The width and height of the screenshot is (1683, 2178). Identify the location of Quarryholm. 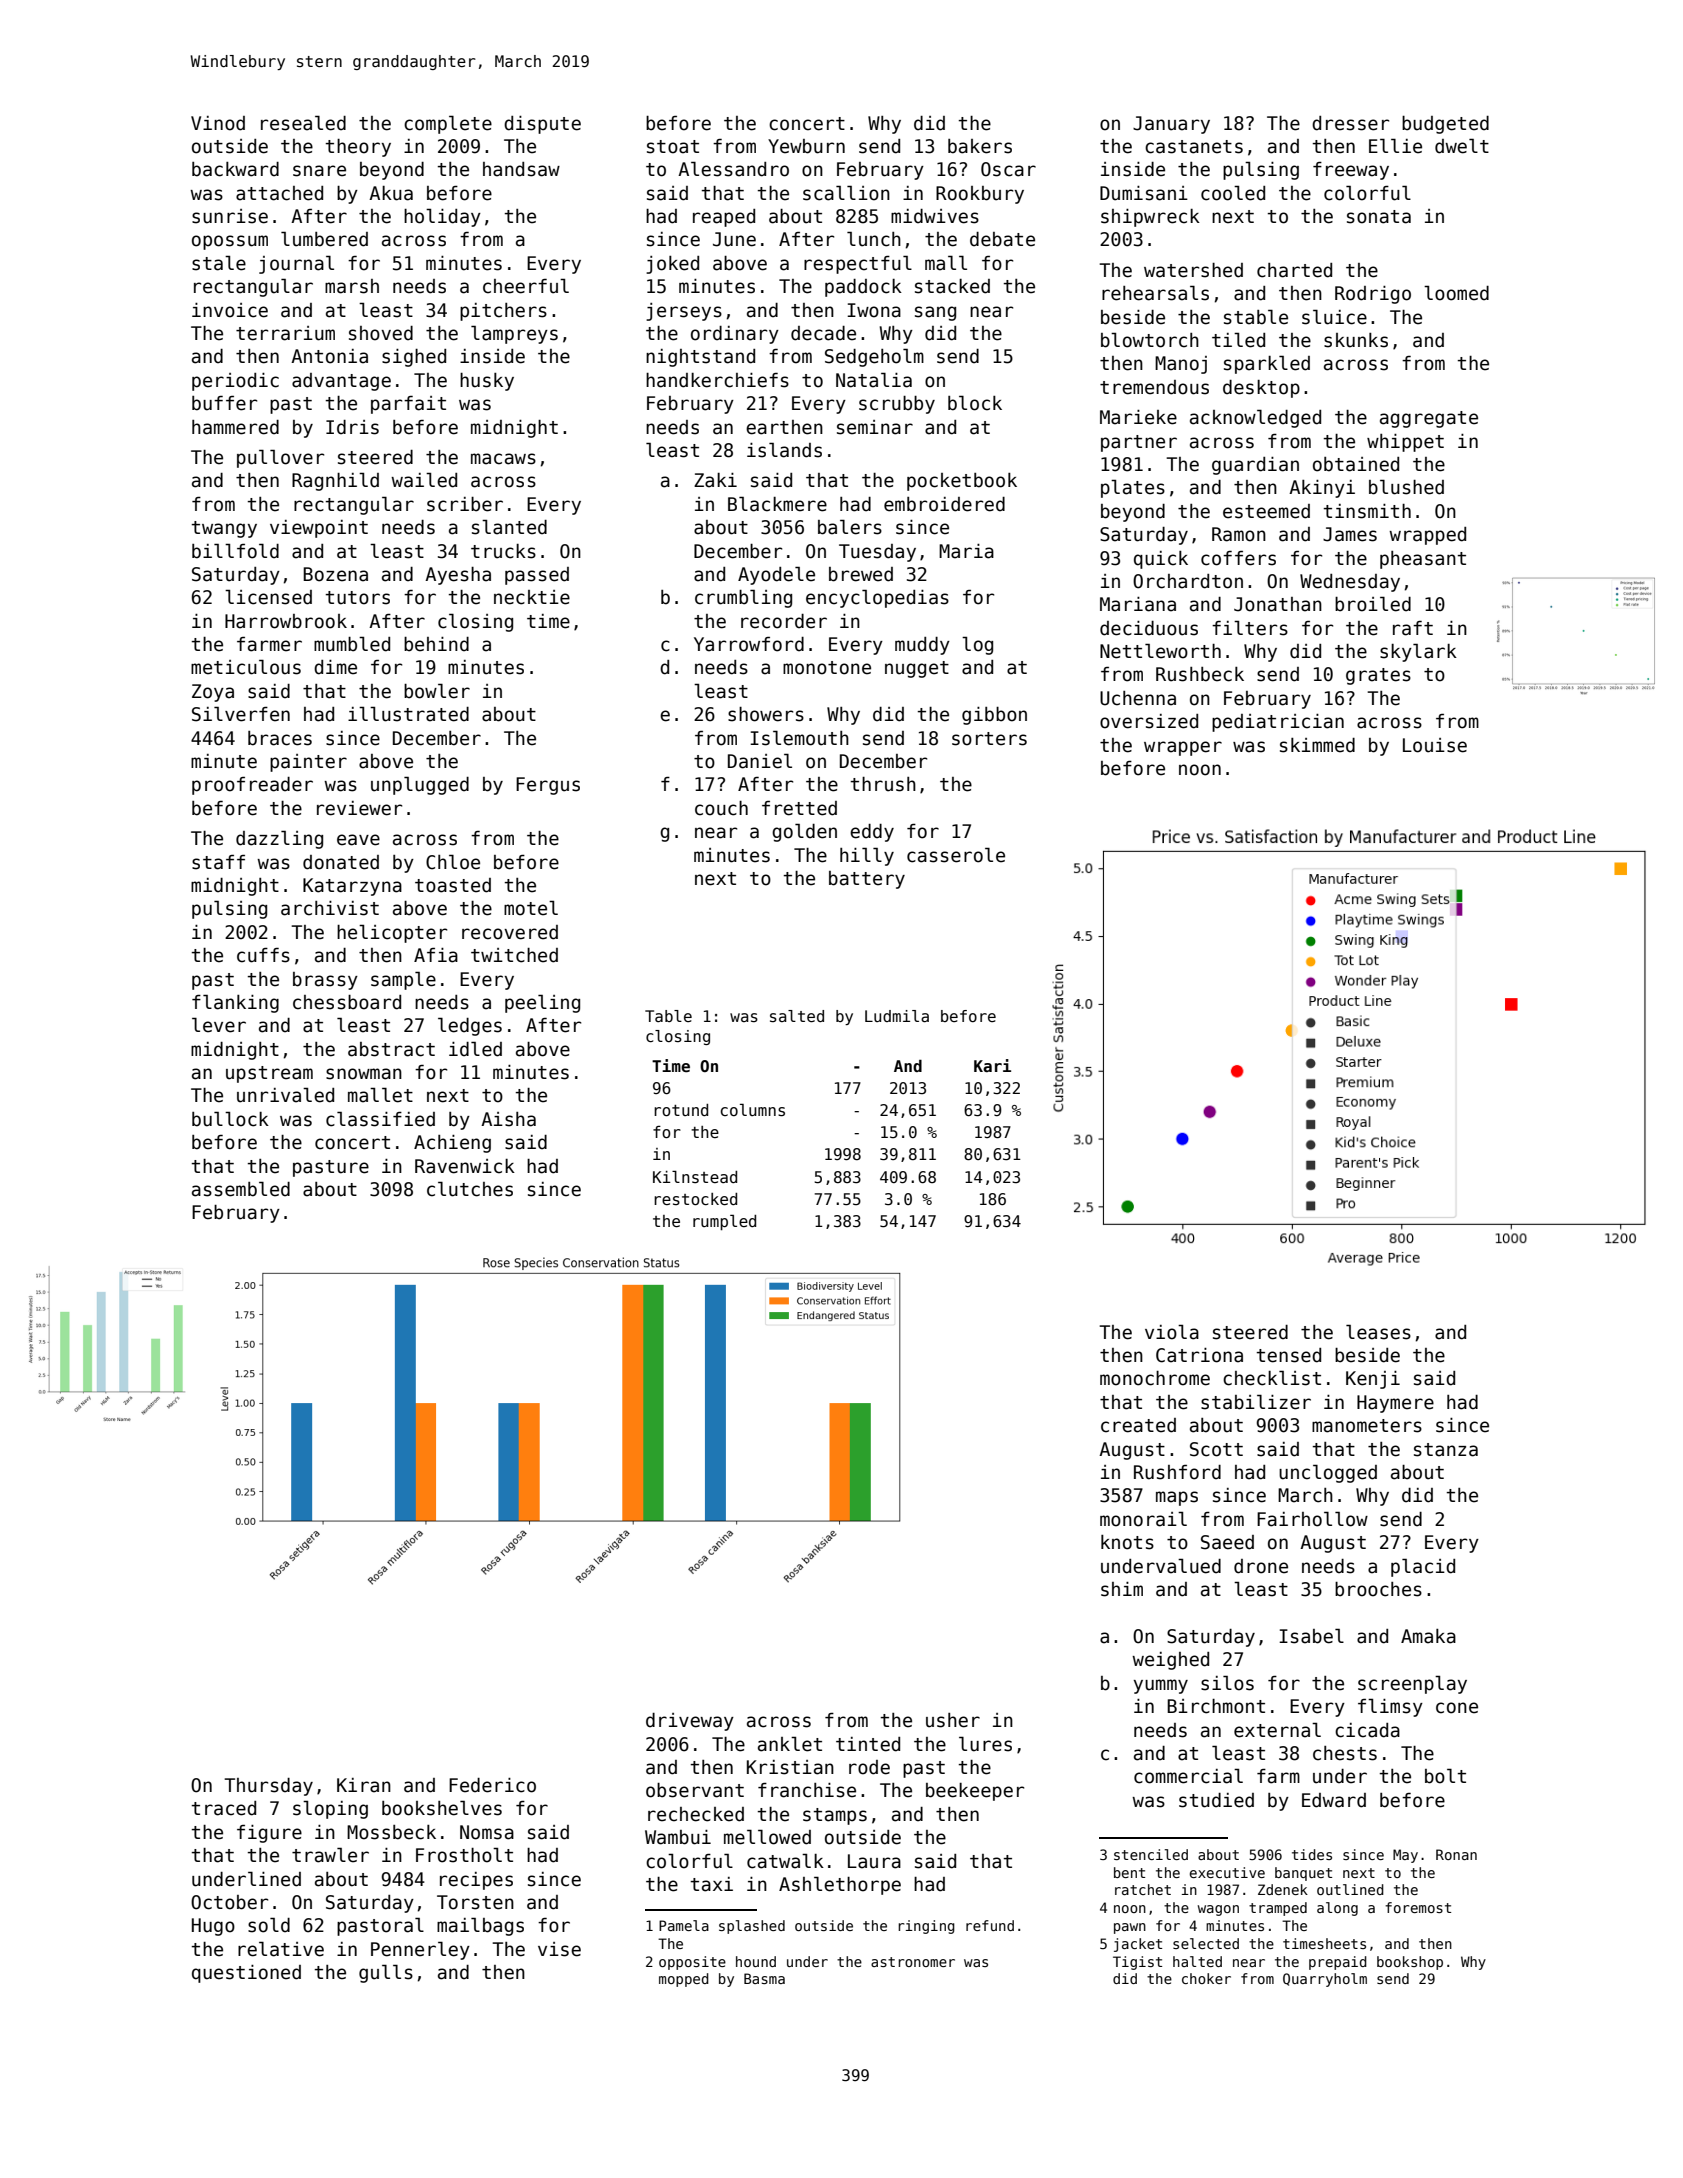
(1325, 1980).
